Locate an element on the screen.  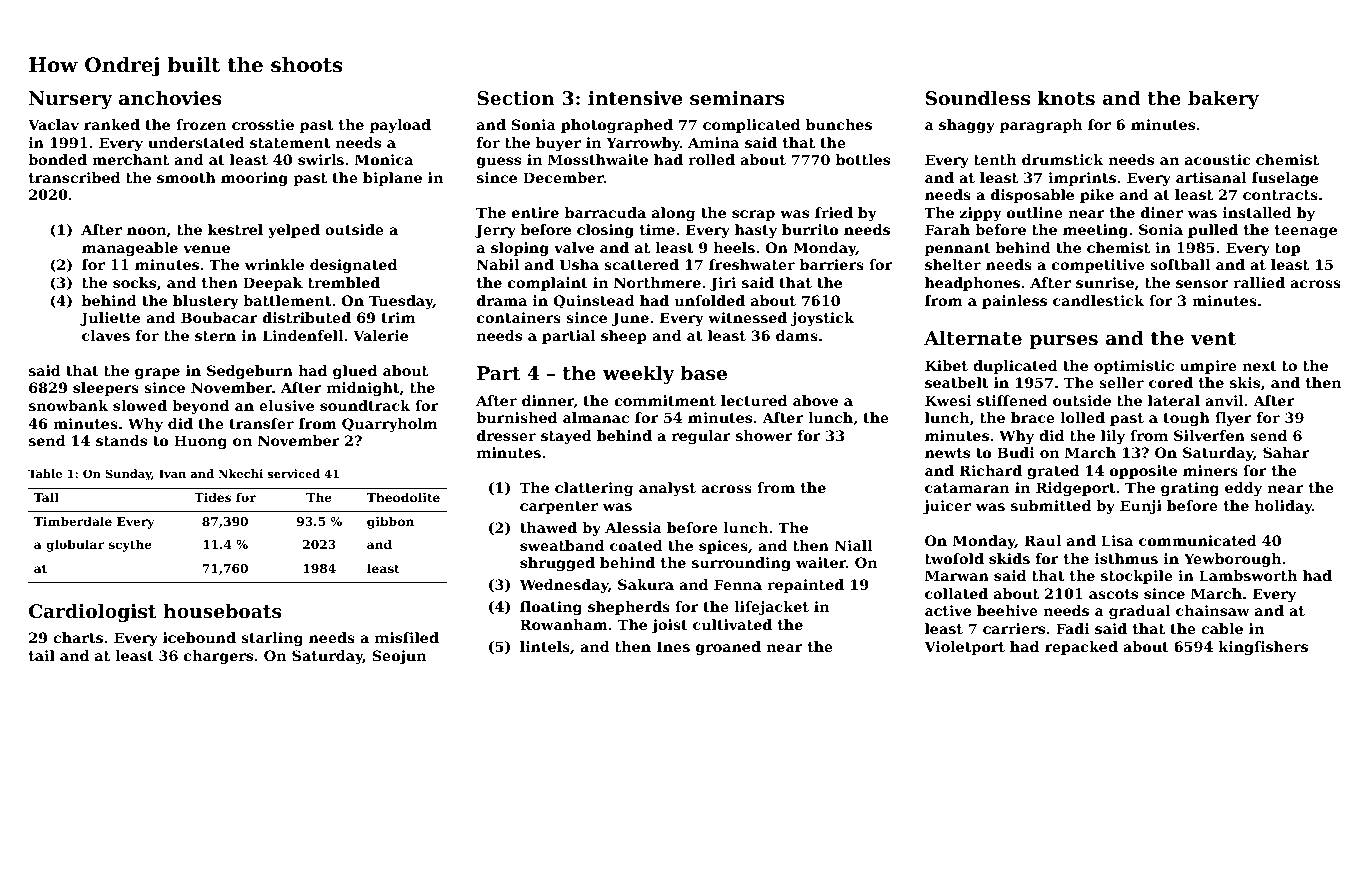
burnished is located at coordinates (516, 417).
